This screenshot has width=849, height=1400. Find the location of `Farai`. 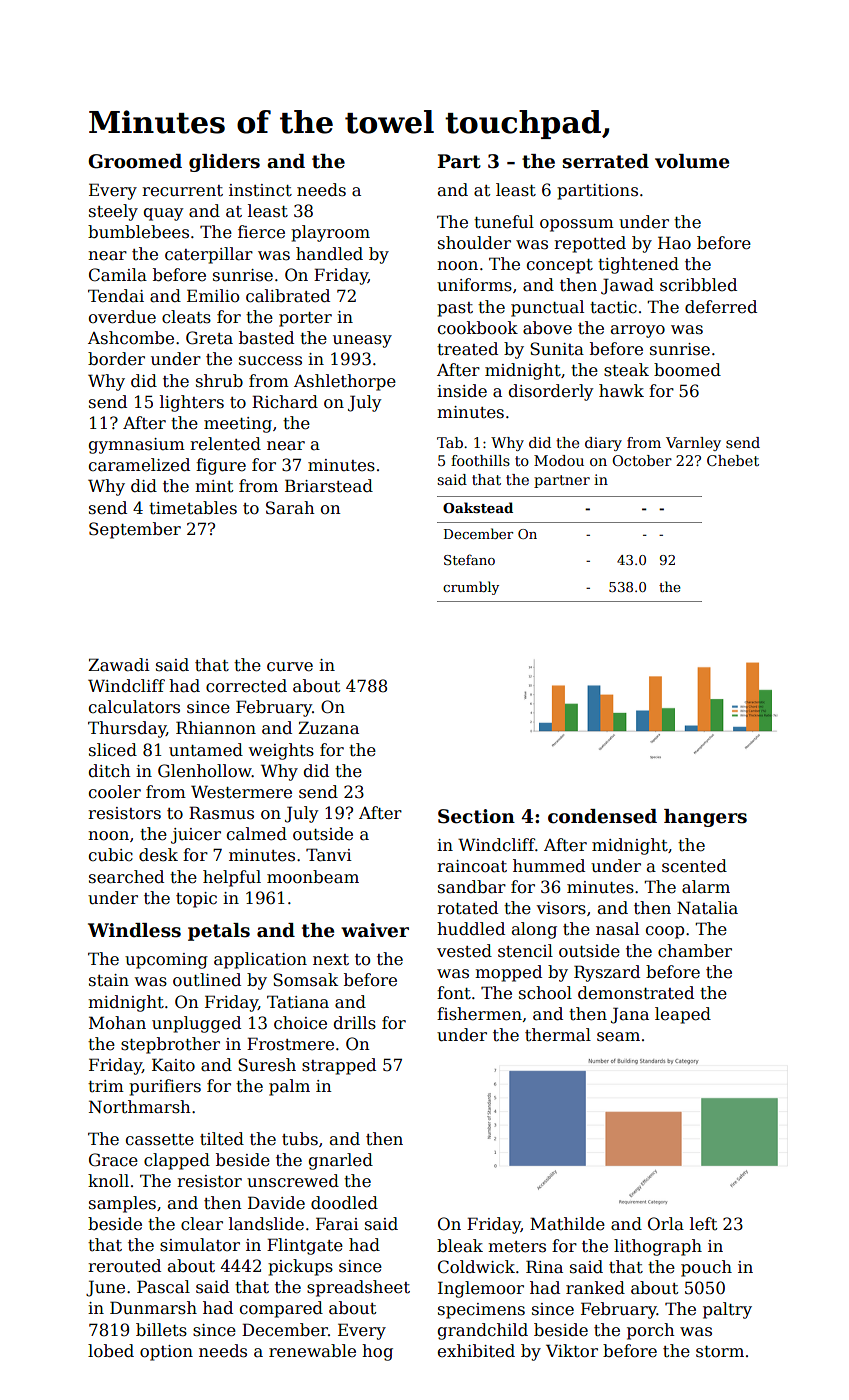

Farai is located at coordinates (337, 1224).
